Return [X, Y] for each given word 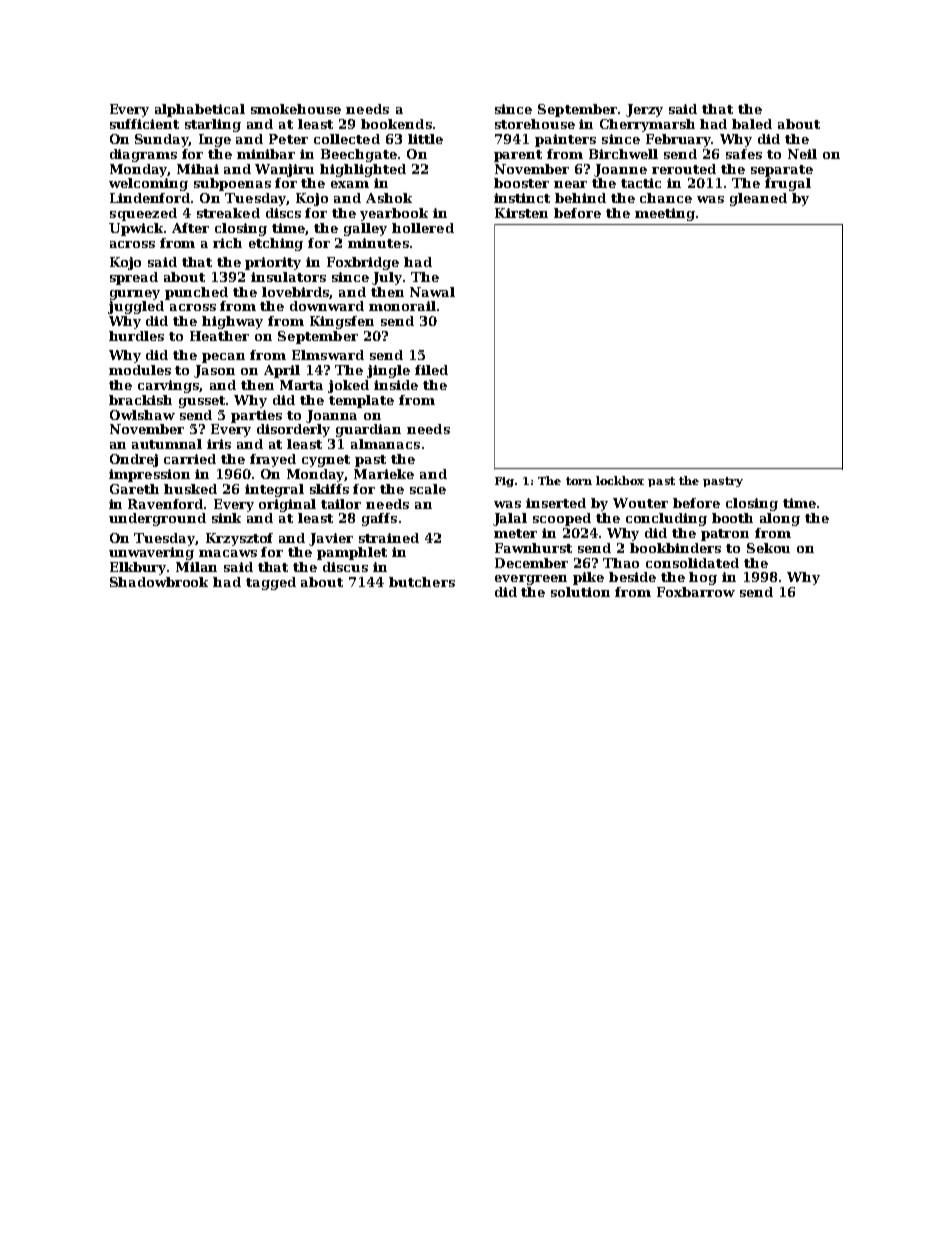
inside [396, 385]
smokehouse [296, 109]
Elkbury [139, 568]
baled [752, 124]
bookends [396, 124]
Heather [219, 336]
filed [431, 370]
